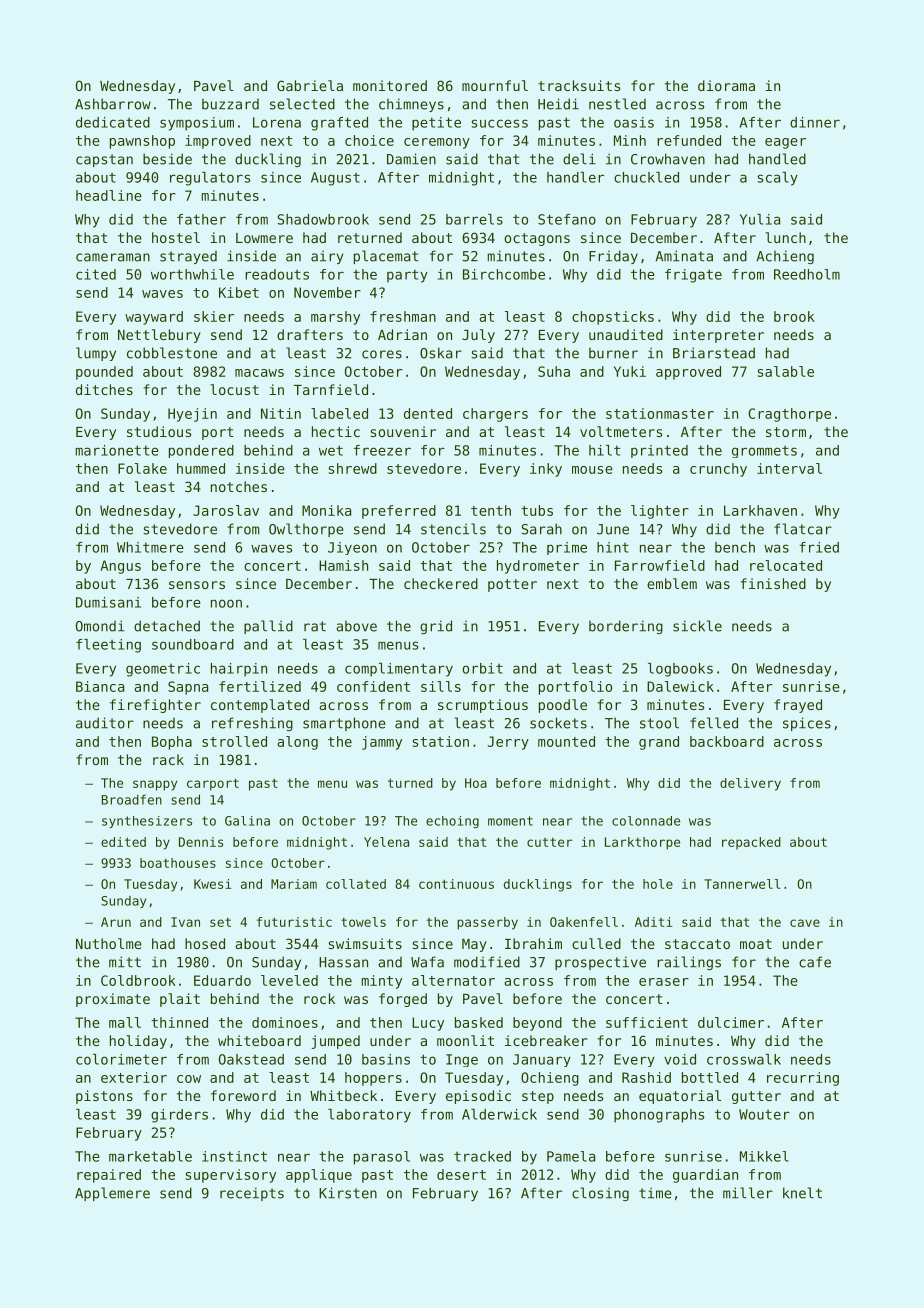 This screenshot has width=924, height=1308. I want to click on August, so click(335, 179).
